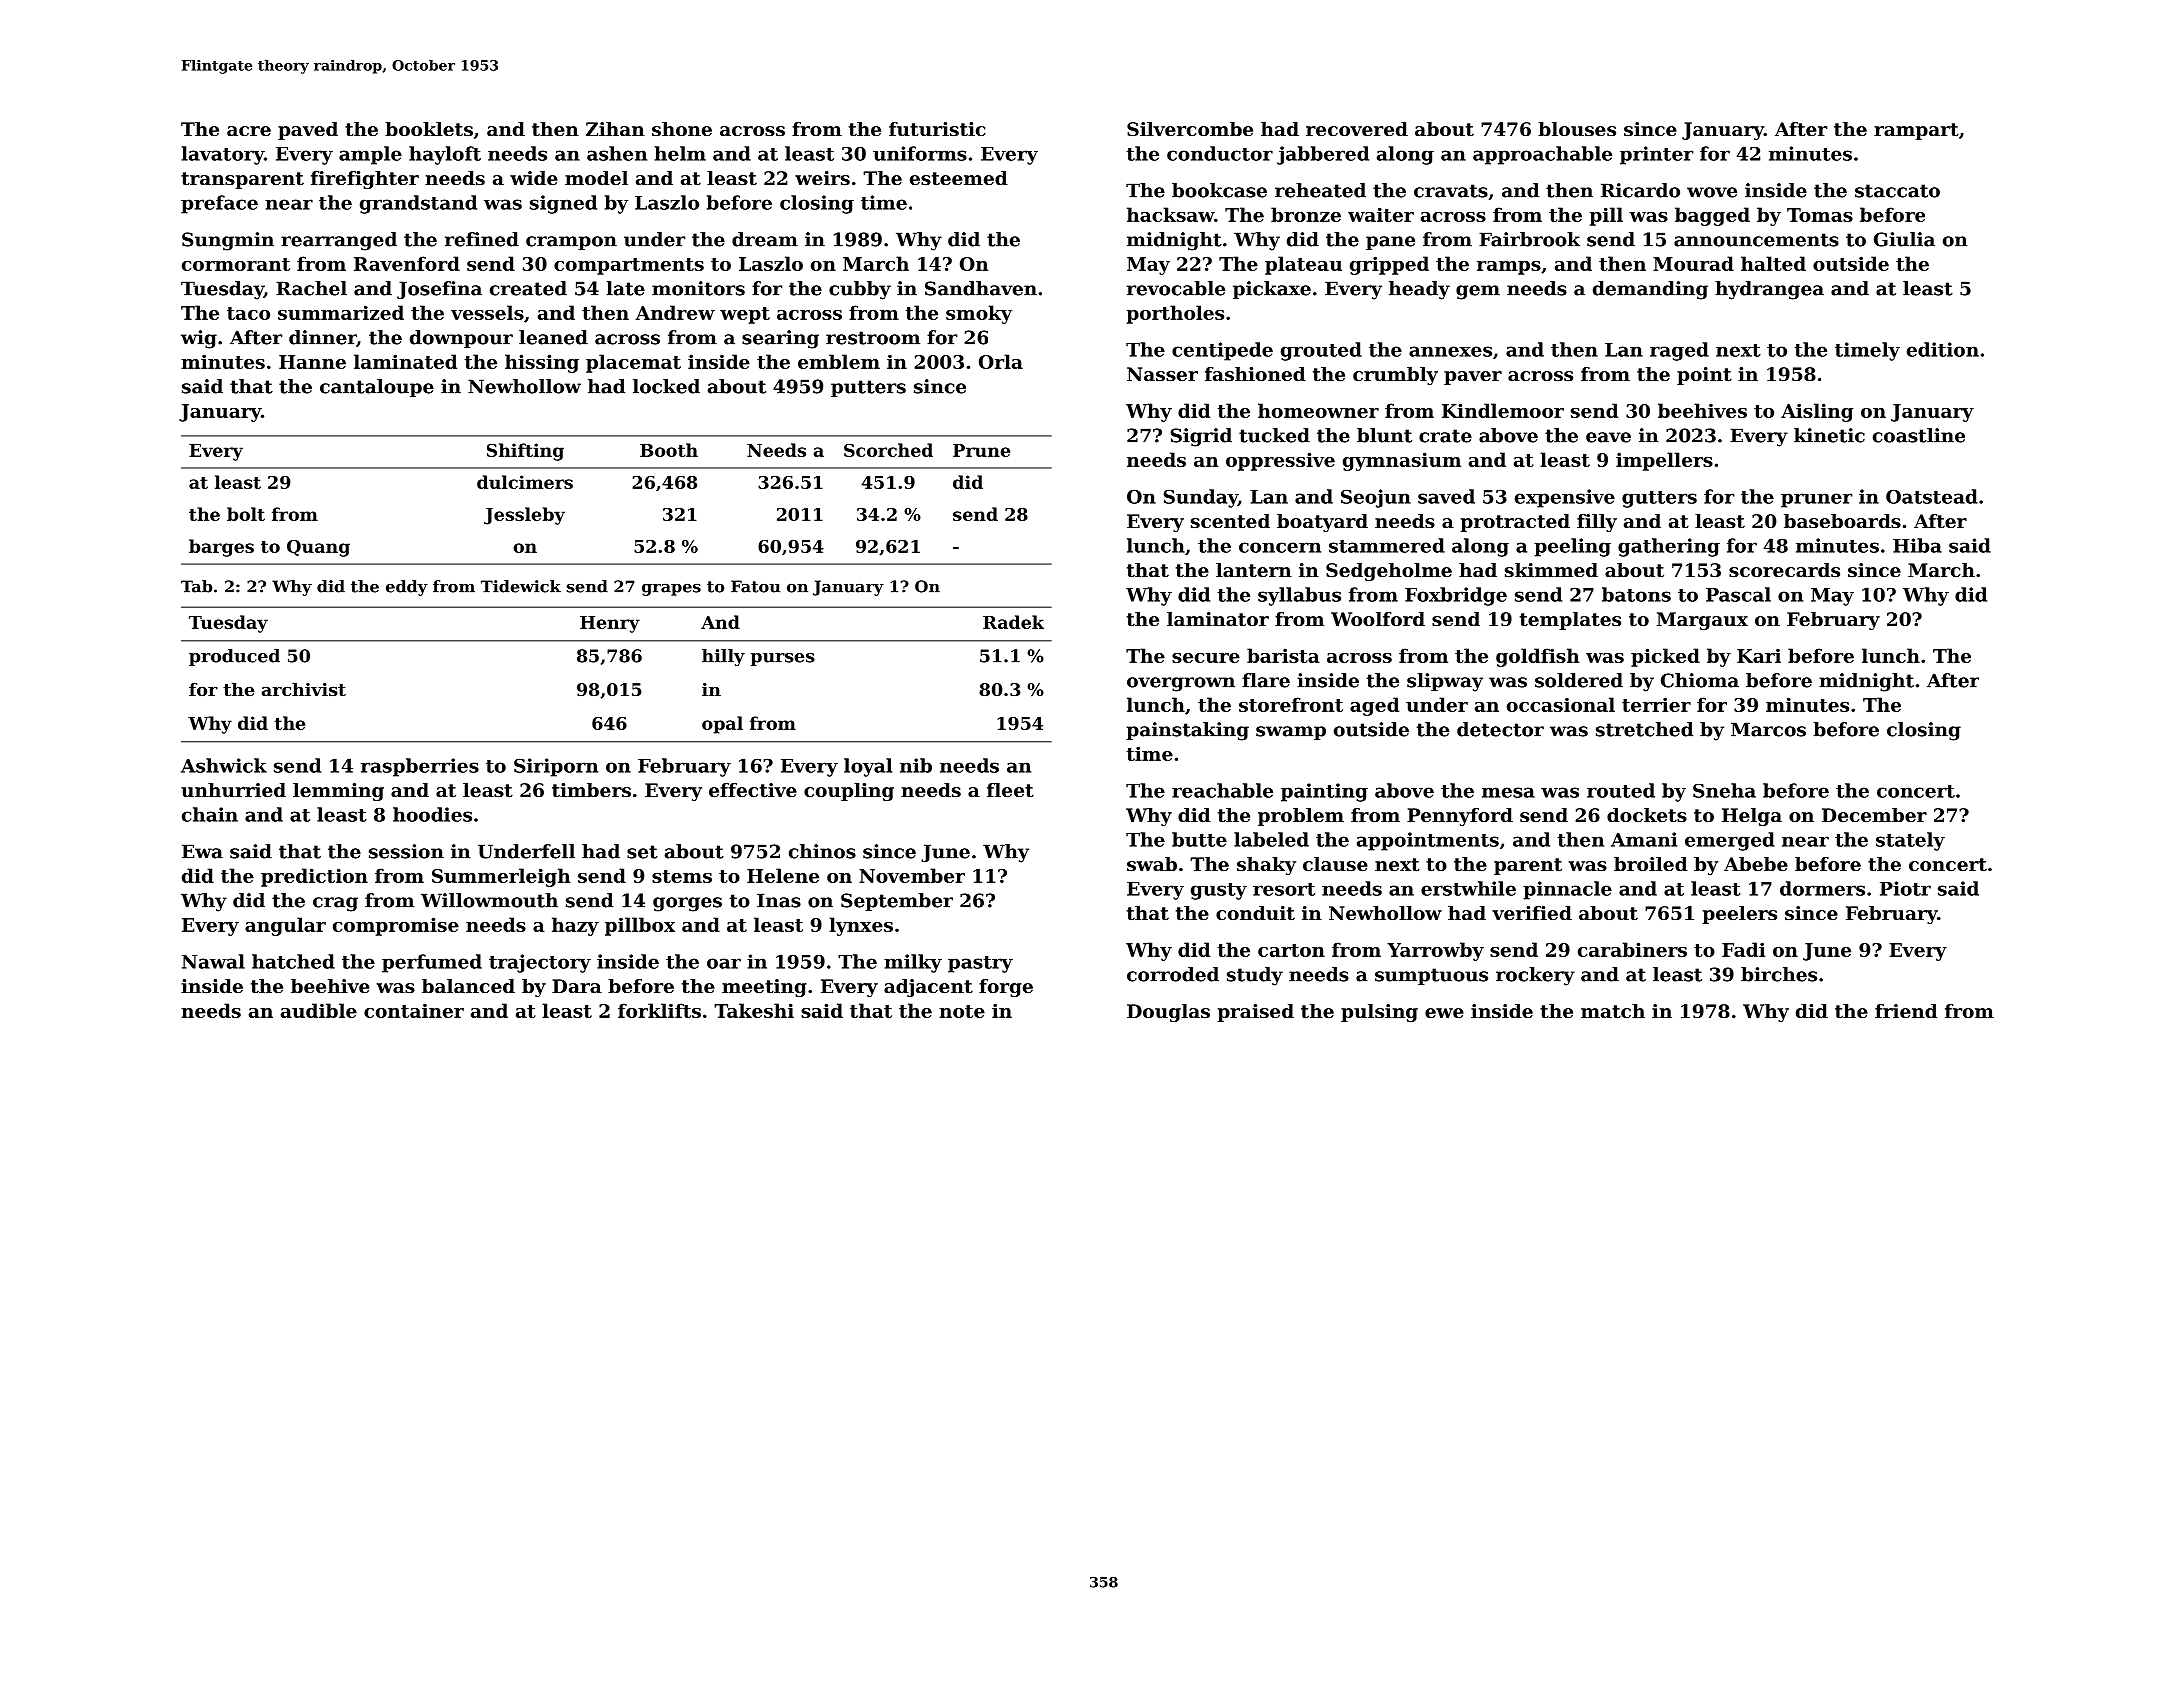 Image resolution: width=2178 pixels, height=1683 pixels. What do you see at coordinates (1206, 658) in the screenshot?
I see `secure` at bounding box center [1206, 658].
